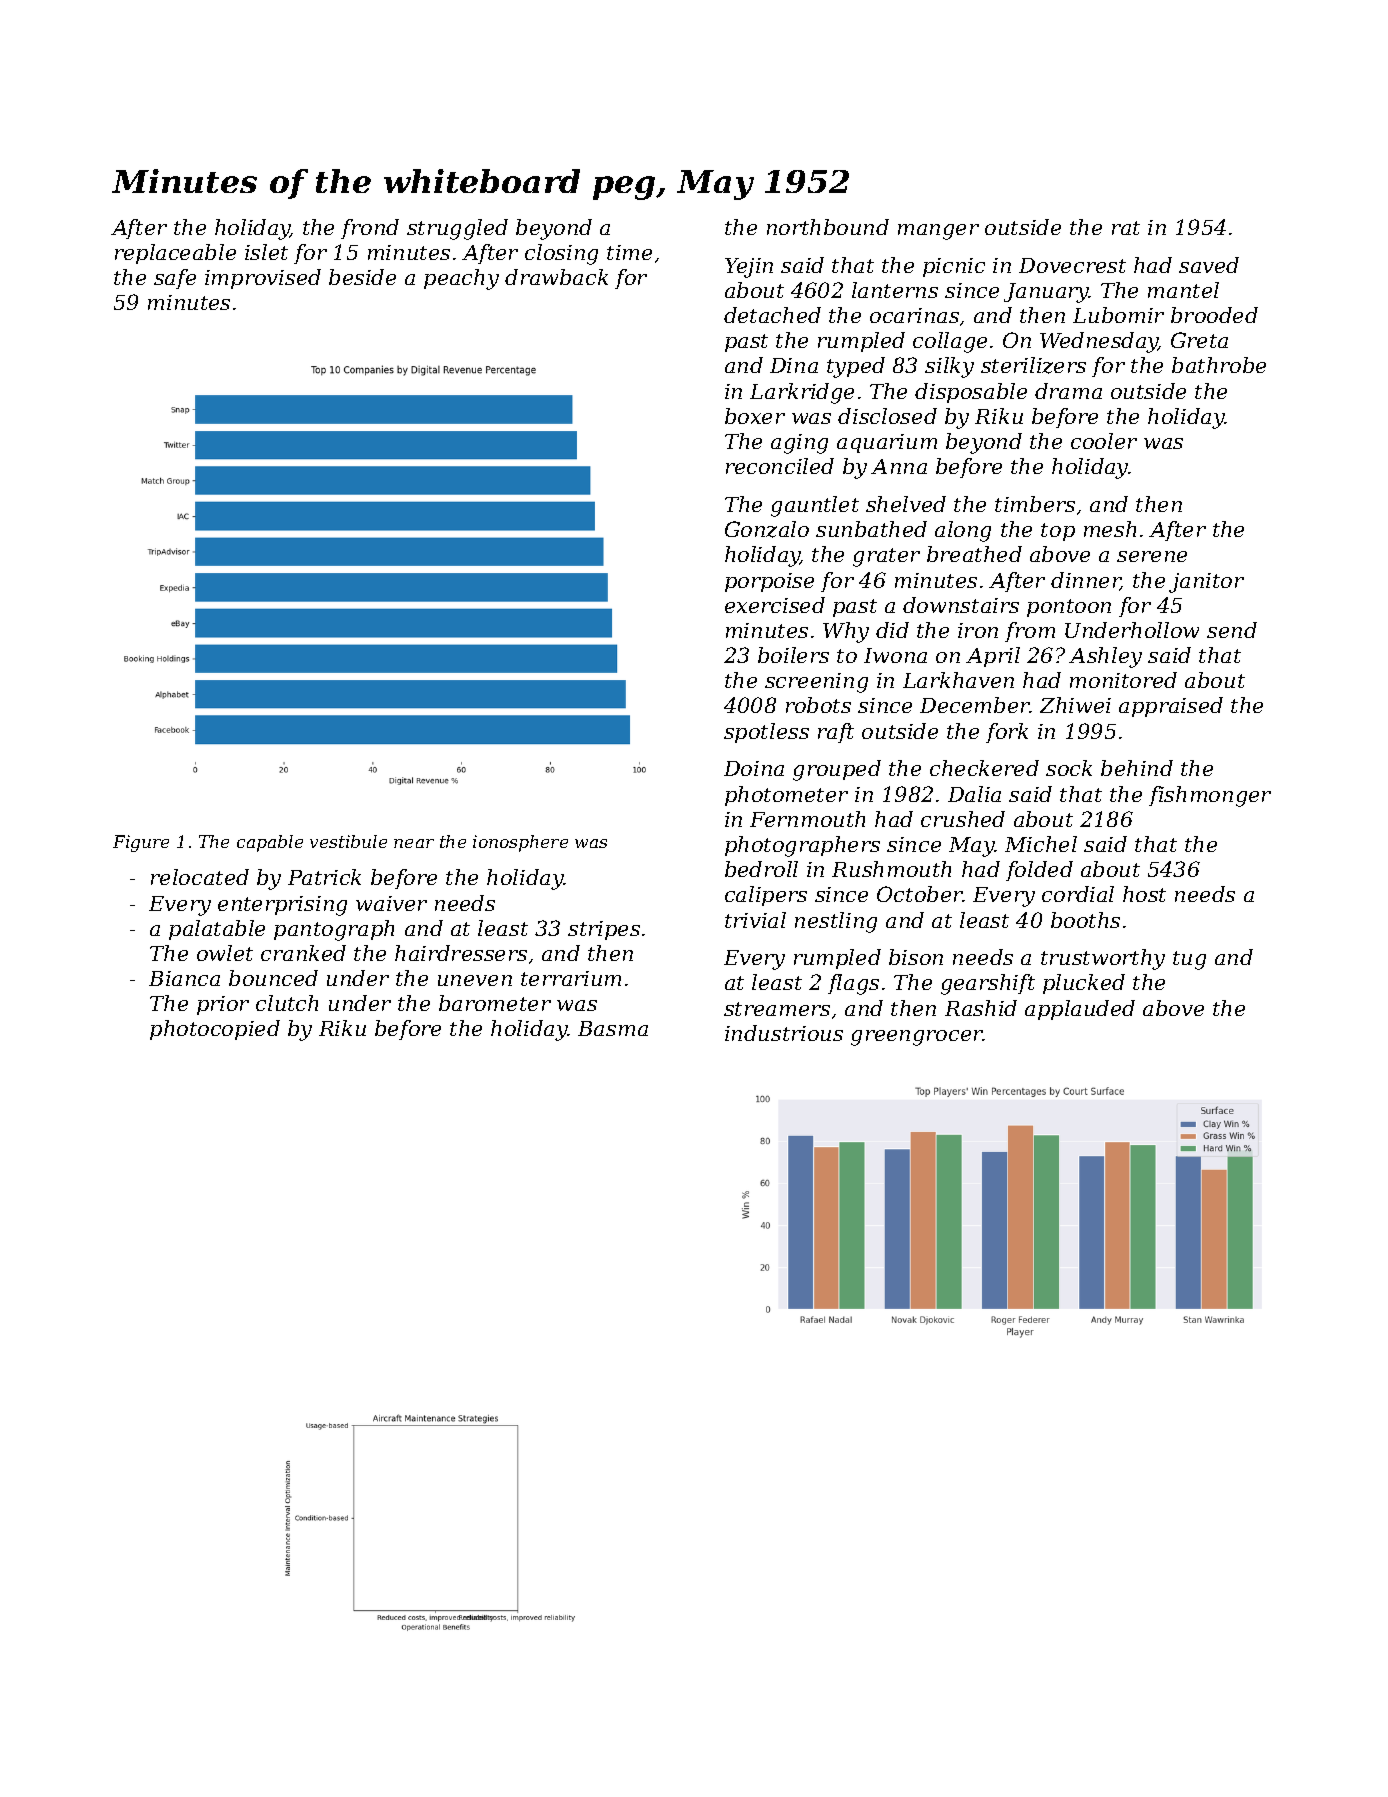 The image size is (1388, 1797). Describe the element at coordinates (914, 315) in the document. I see `ocarinas` at that location.
